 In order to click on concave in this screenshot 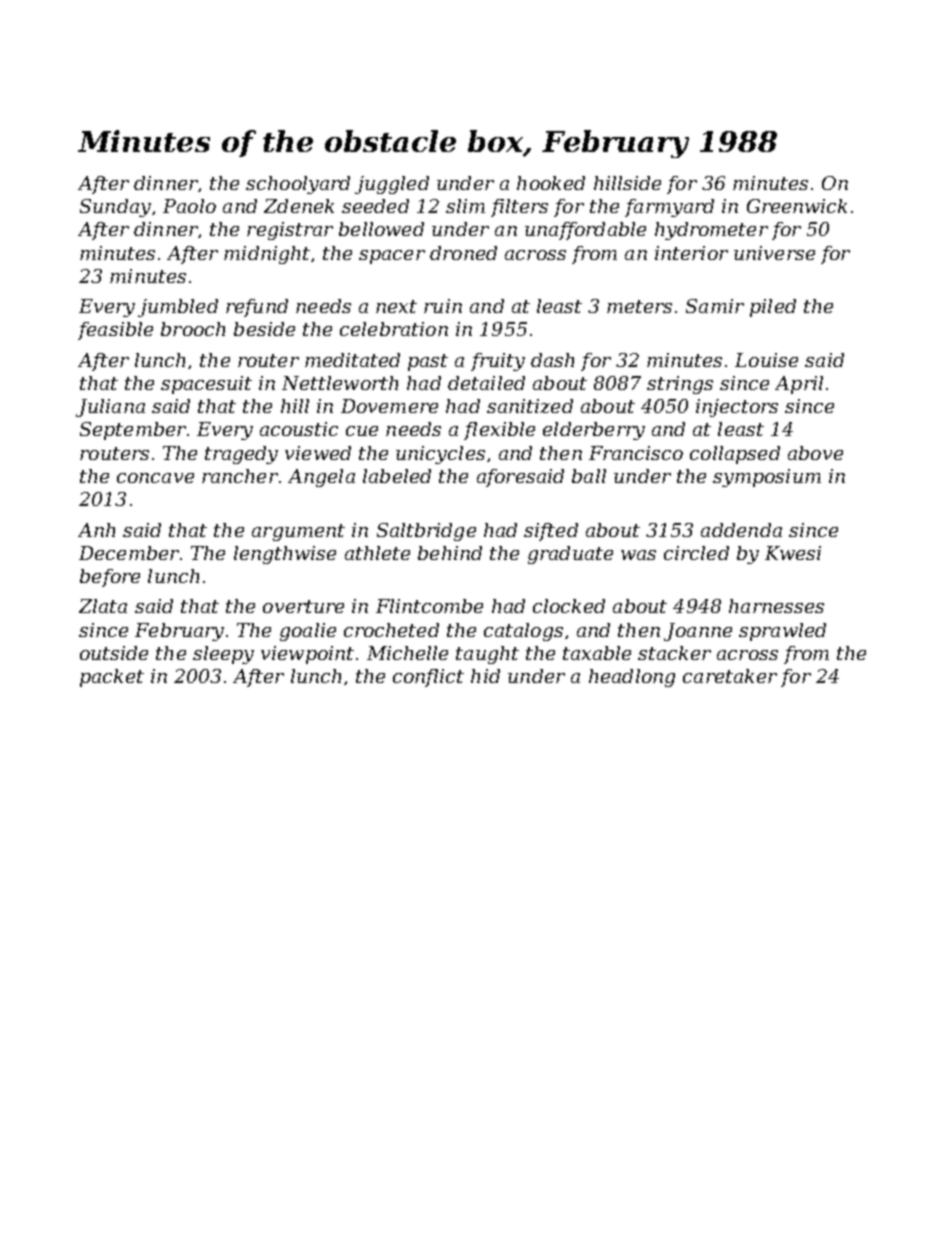, I will do `click(155, 478)`.
